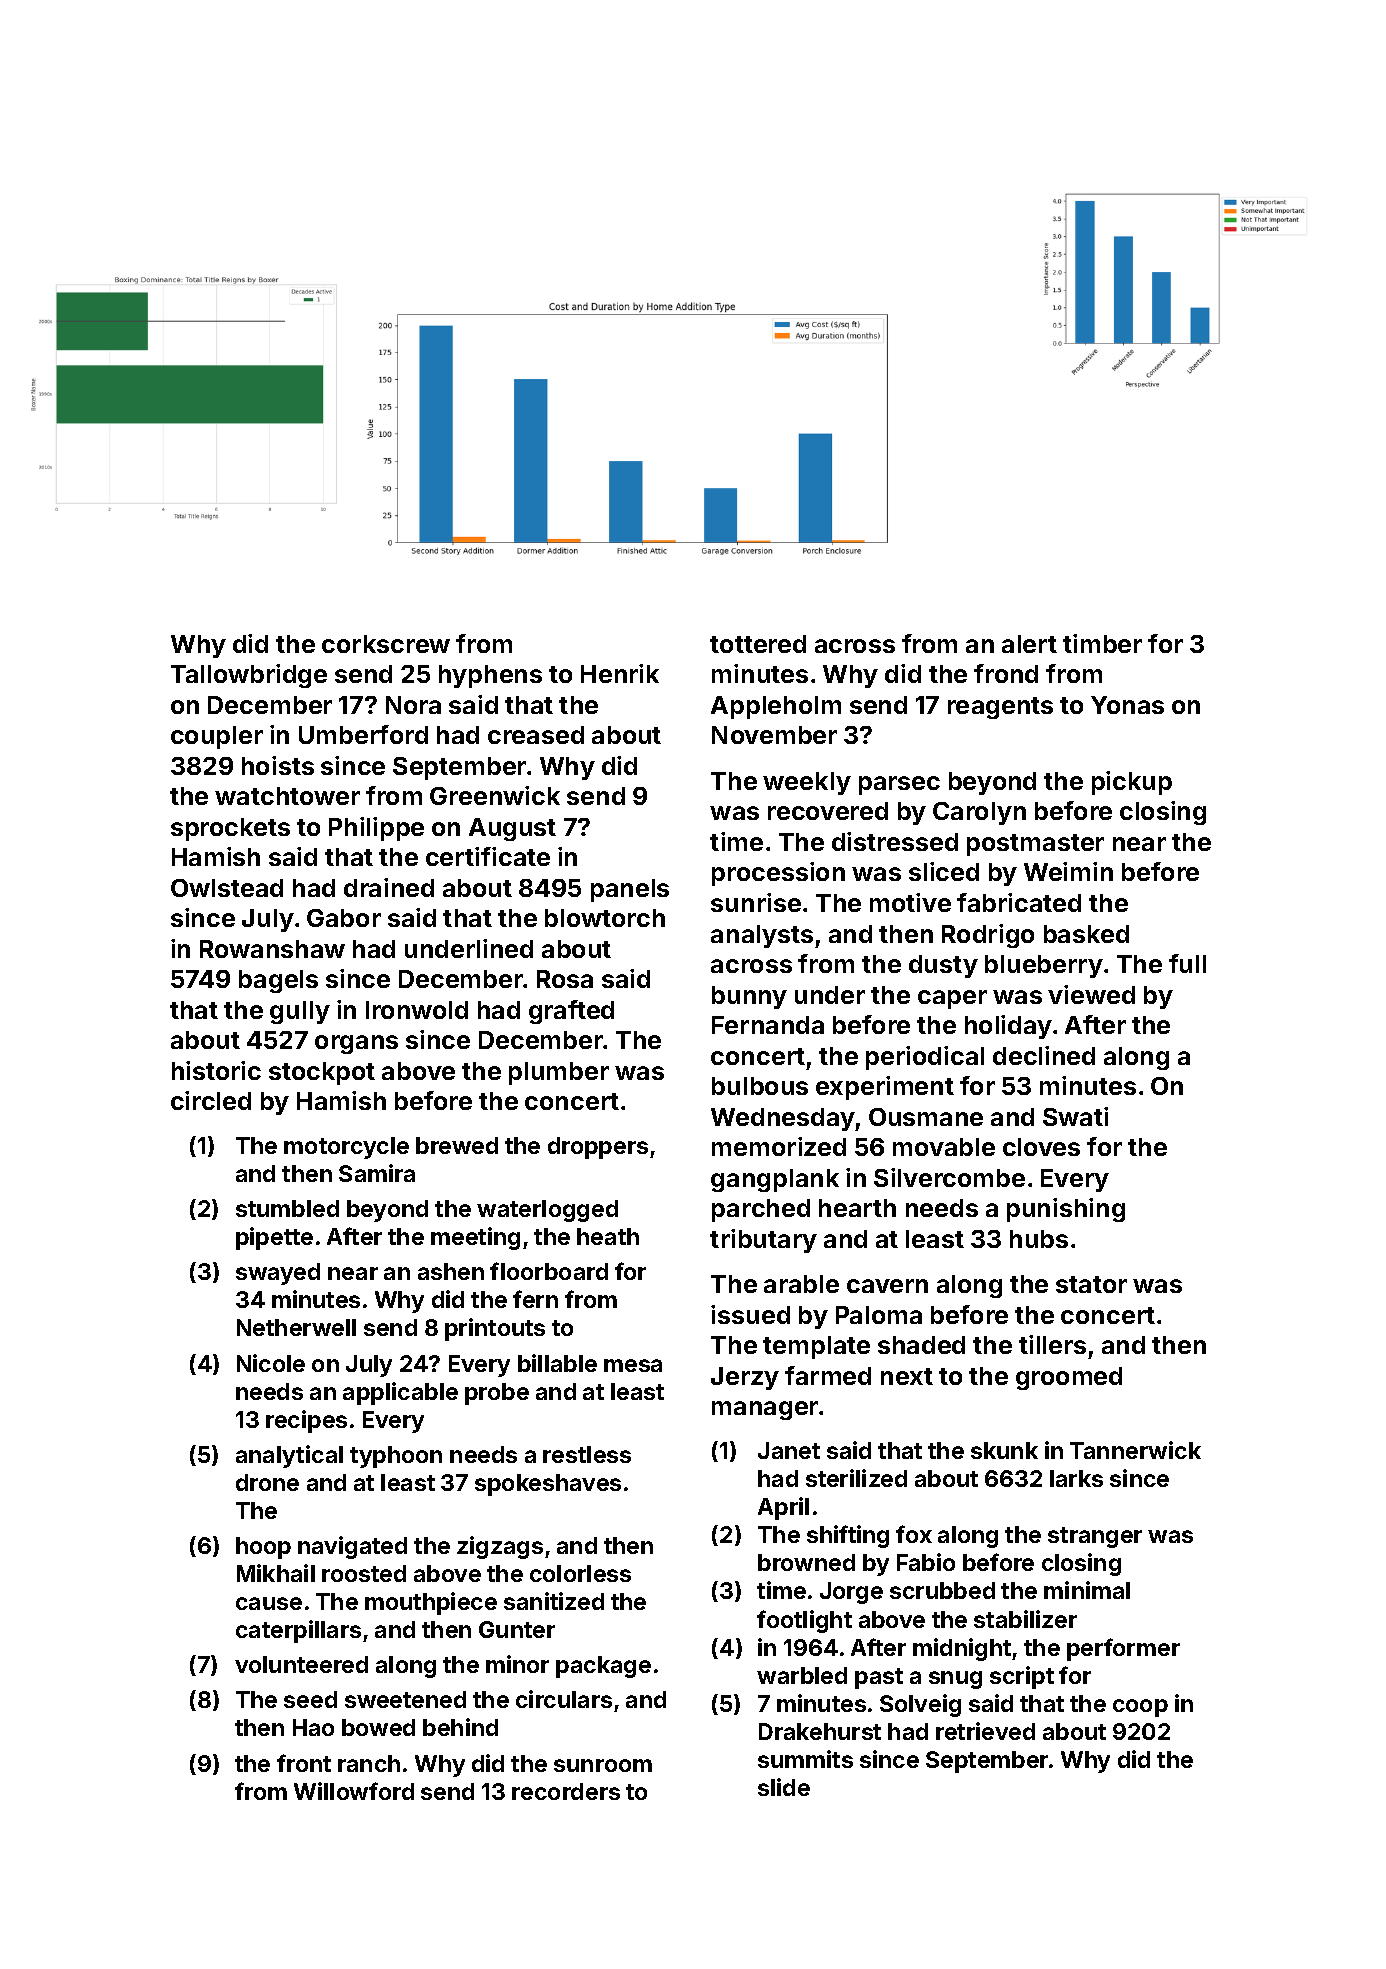 The height and width of the screenshot is (1969, 1386). I want to click on retrieved, so click(985, 1731).
